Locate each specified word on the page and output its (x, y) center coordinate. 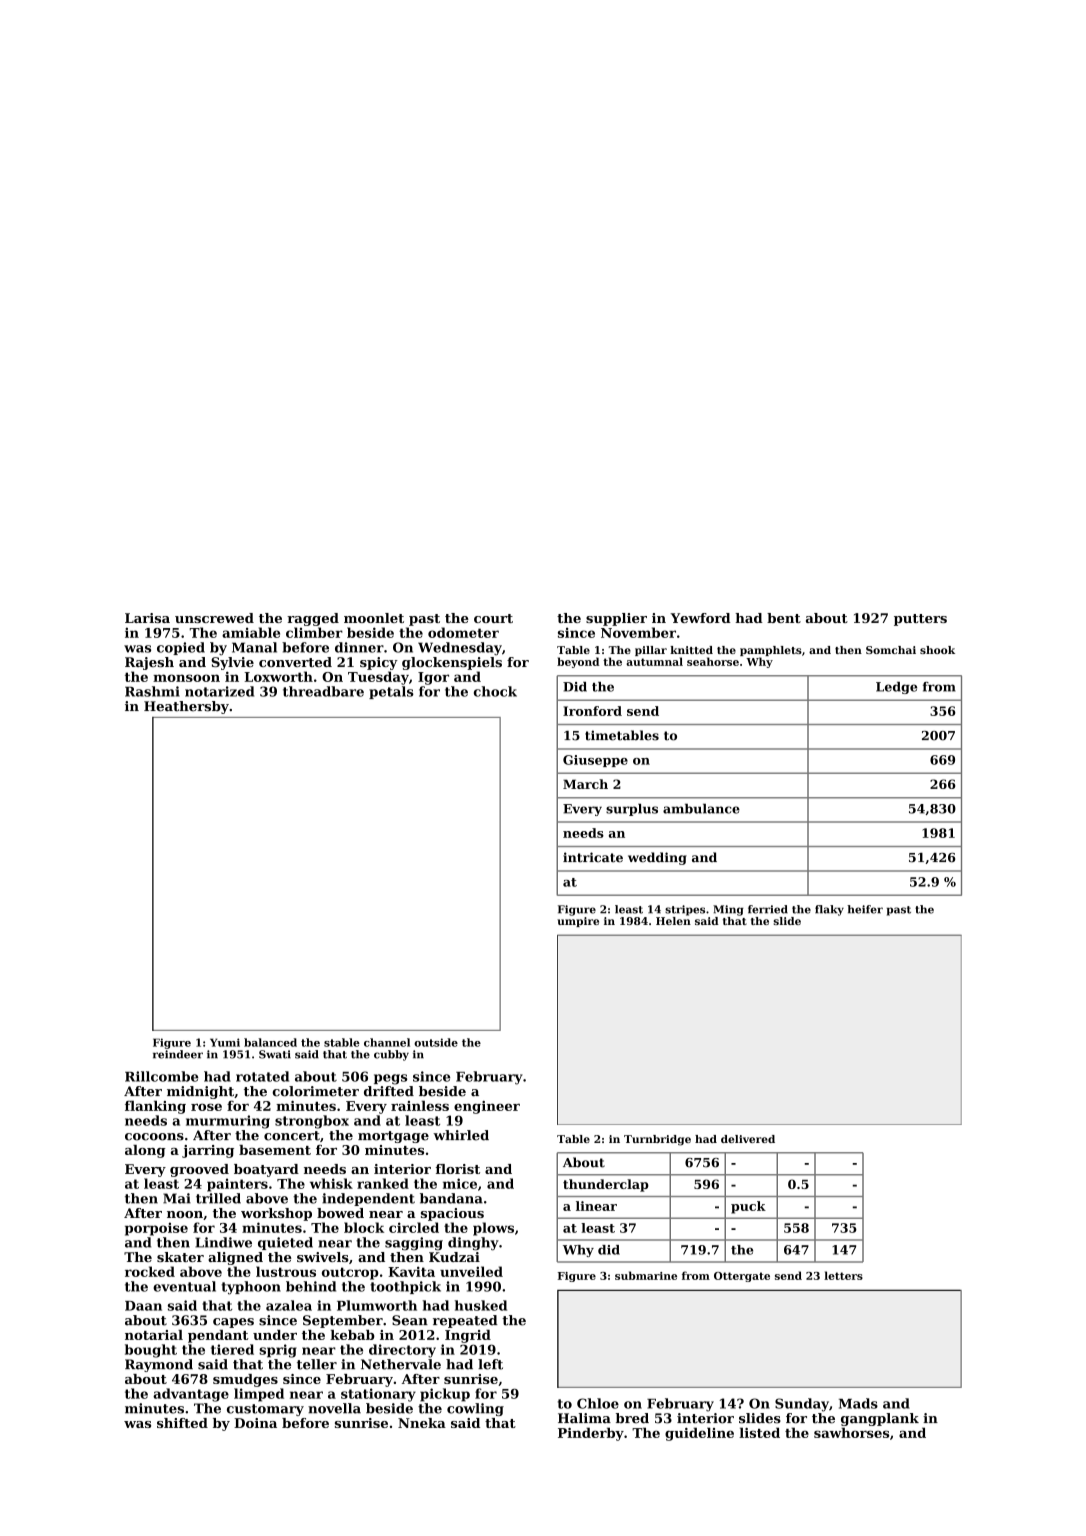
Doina (255, 1423)
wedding (657, 858)
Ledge (896, 688)
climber (314, 632)
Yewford (700, 618)
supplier (616, 619)
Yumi (225, 1042)
